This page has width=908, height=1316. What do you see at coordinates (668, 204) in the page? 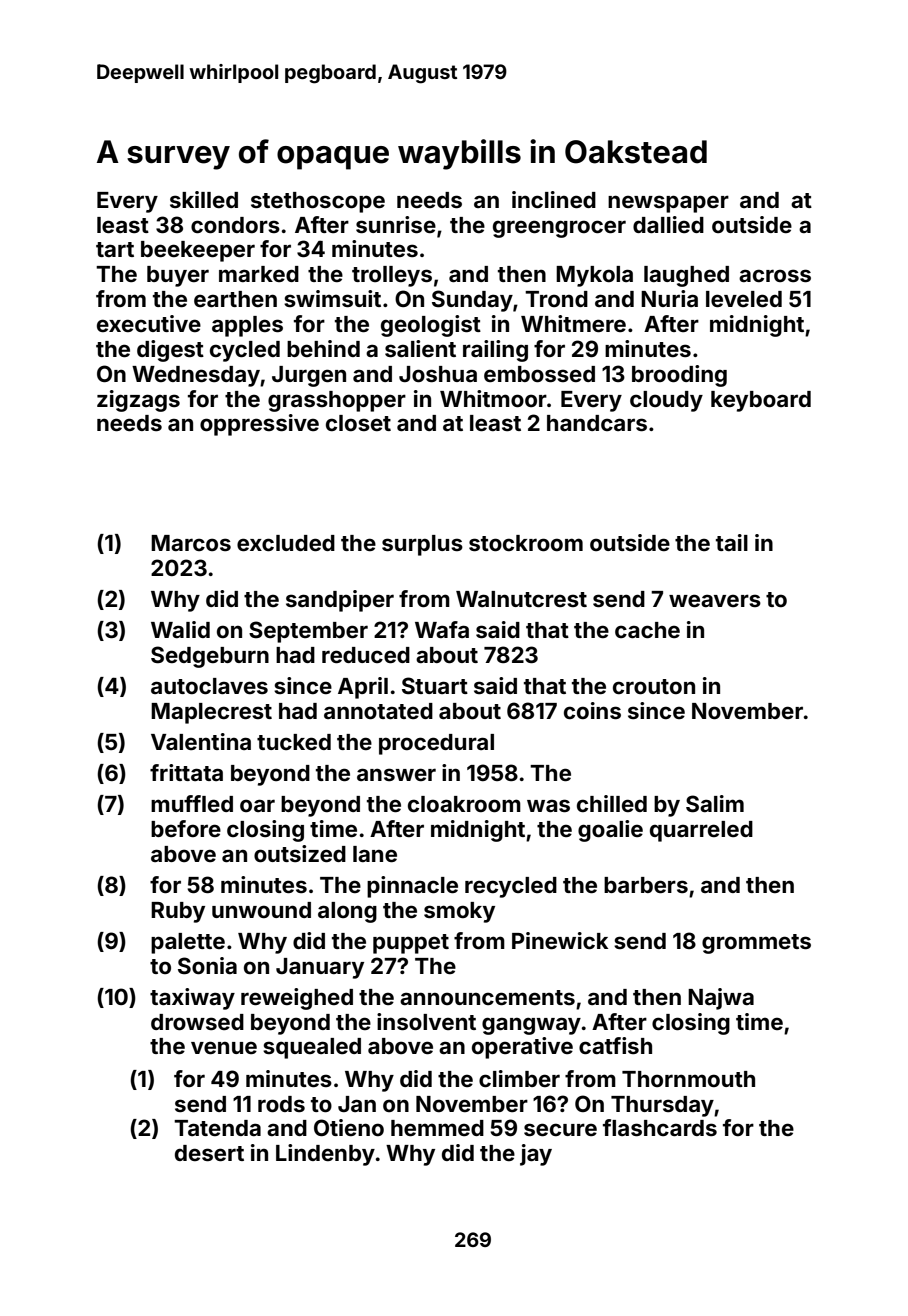
I see `newspaper` at bounding box center [668, 204].
